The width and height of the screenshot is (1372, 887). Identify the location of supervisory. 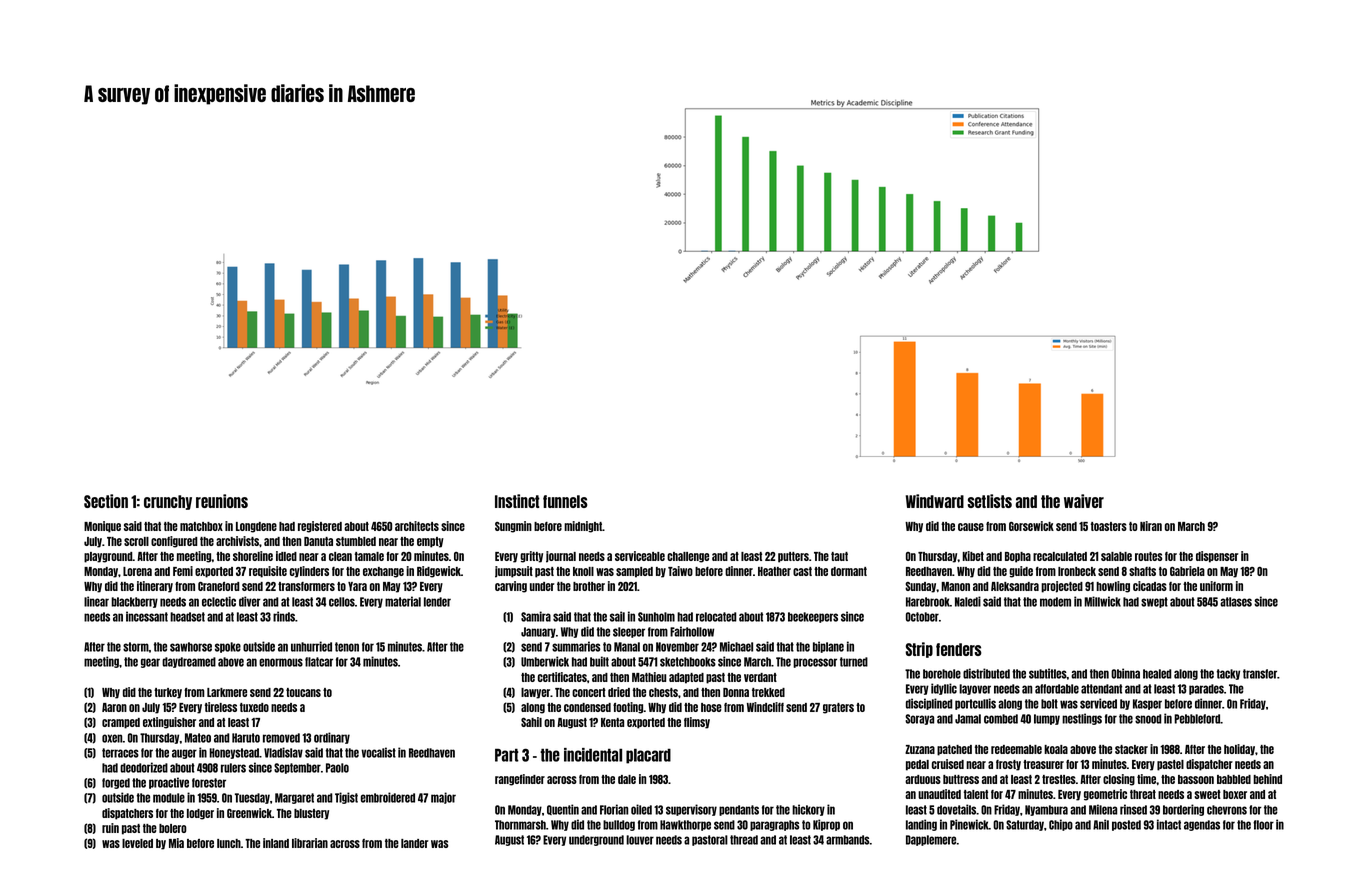
(691, 810).
